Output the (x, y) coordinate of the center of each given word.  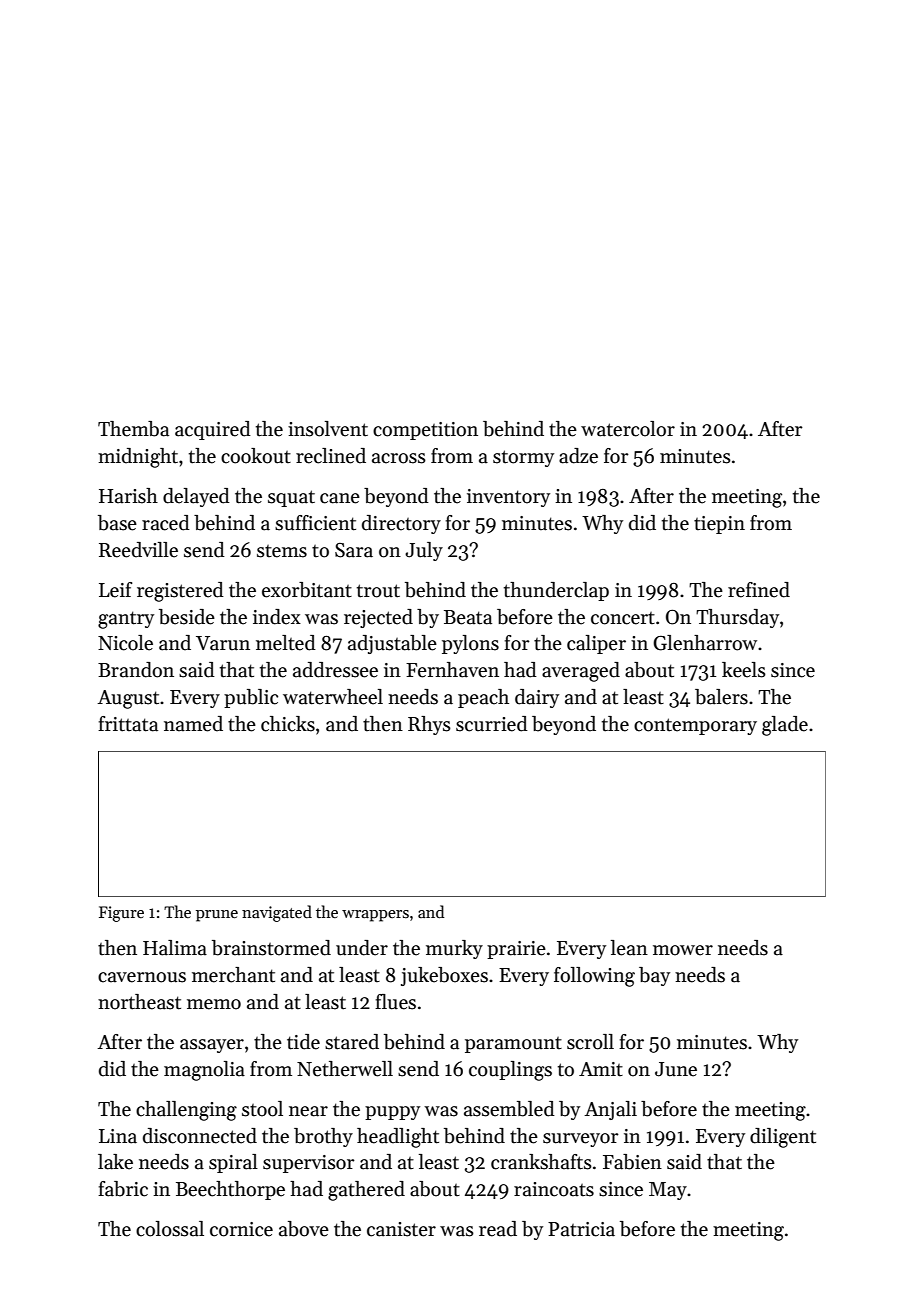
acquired (213, 430)
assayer (212, 1046)
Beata (468, 617)
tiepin (719, 525)
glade (785, 726)
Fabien (632, 1162)
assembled (509, 1109)
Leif (115, 590)
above (304, 1229)
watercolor (628, 429)
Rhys (429, 725)
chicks (288, 724)
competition (425, 431)
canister (401, 1229)
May (668, 1191)
